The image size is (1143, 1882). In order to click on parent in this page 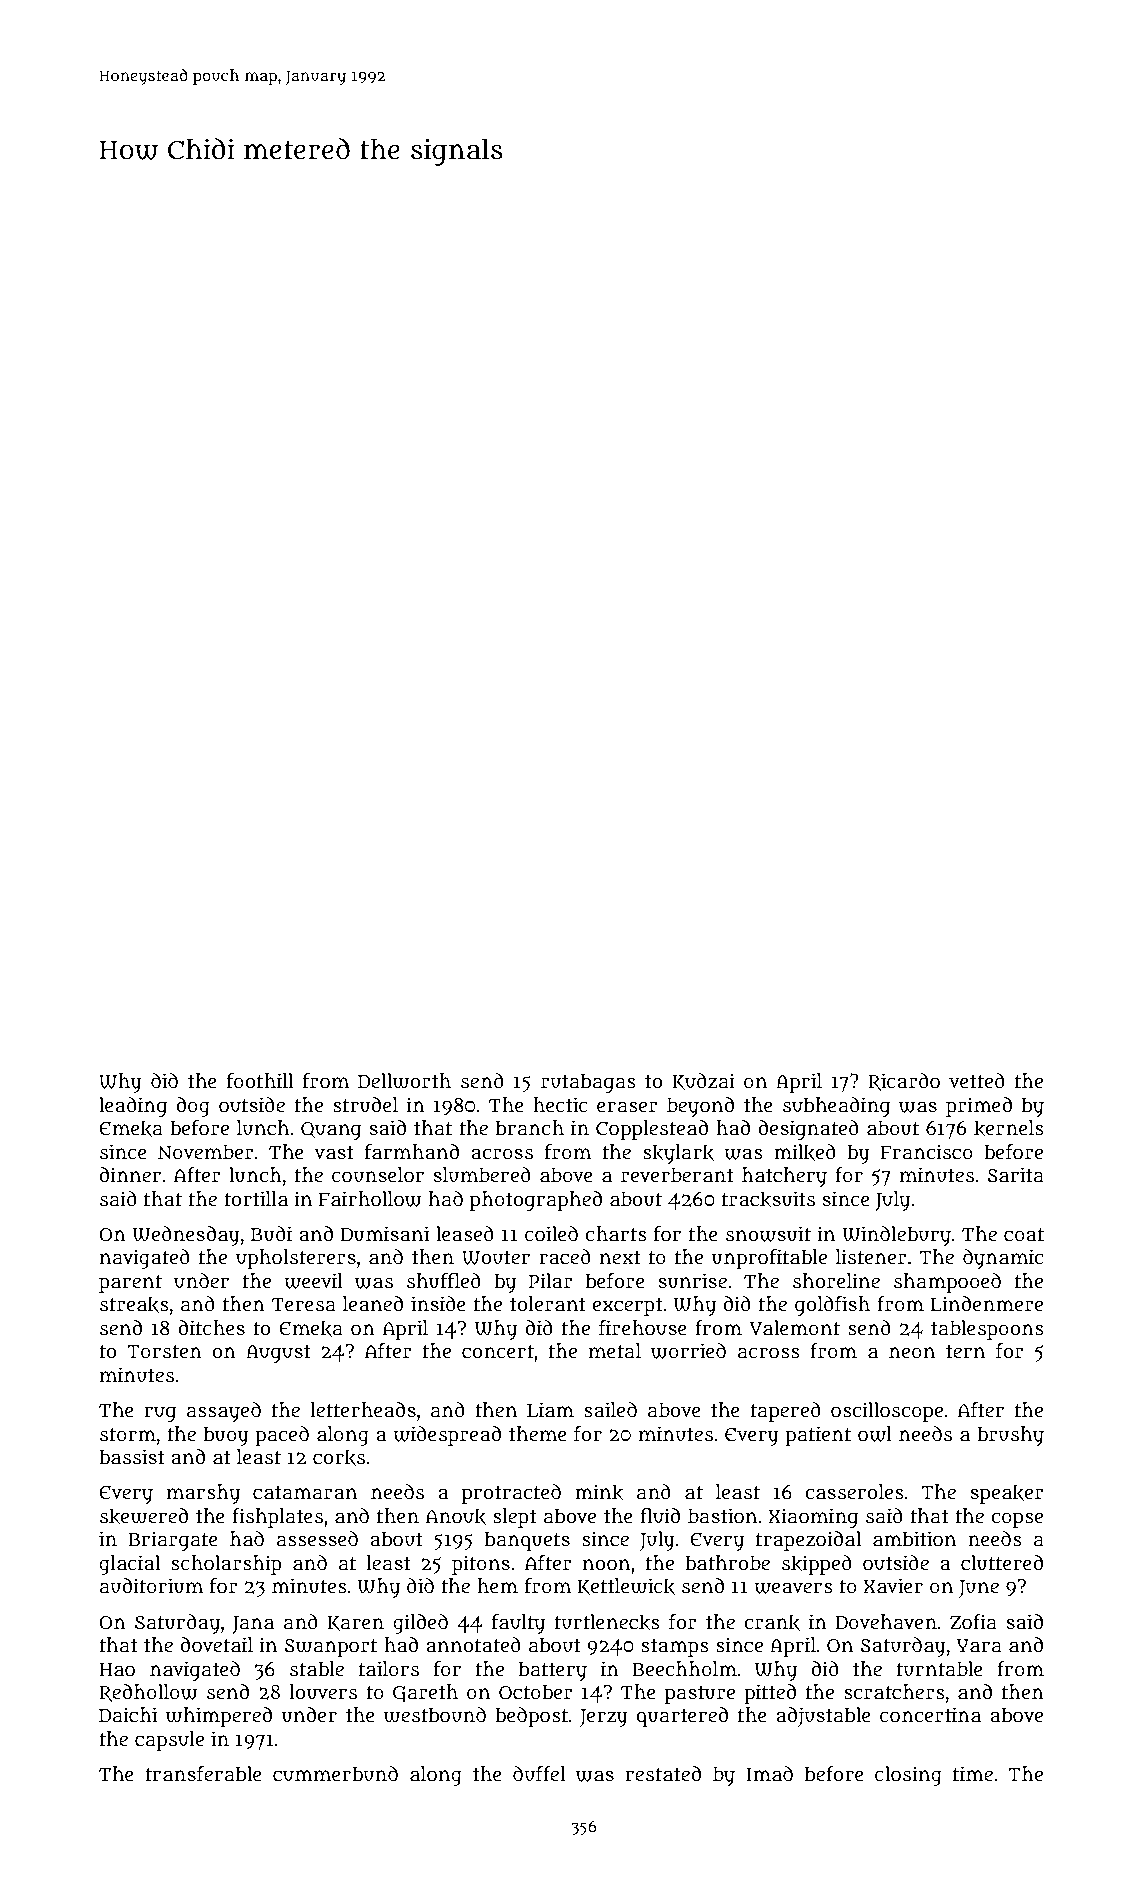, I will do `click(130, 1284)`.
